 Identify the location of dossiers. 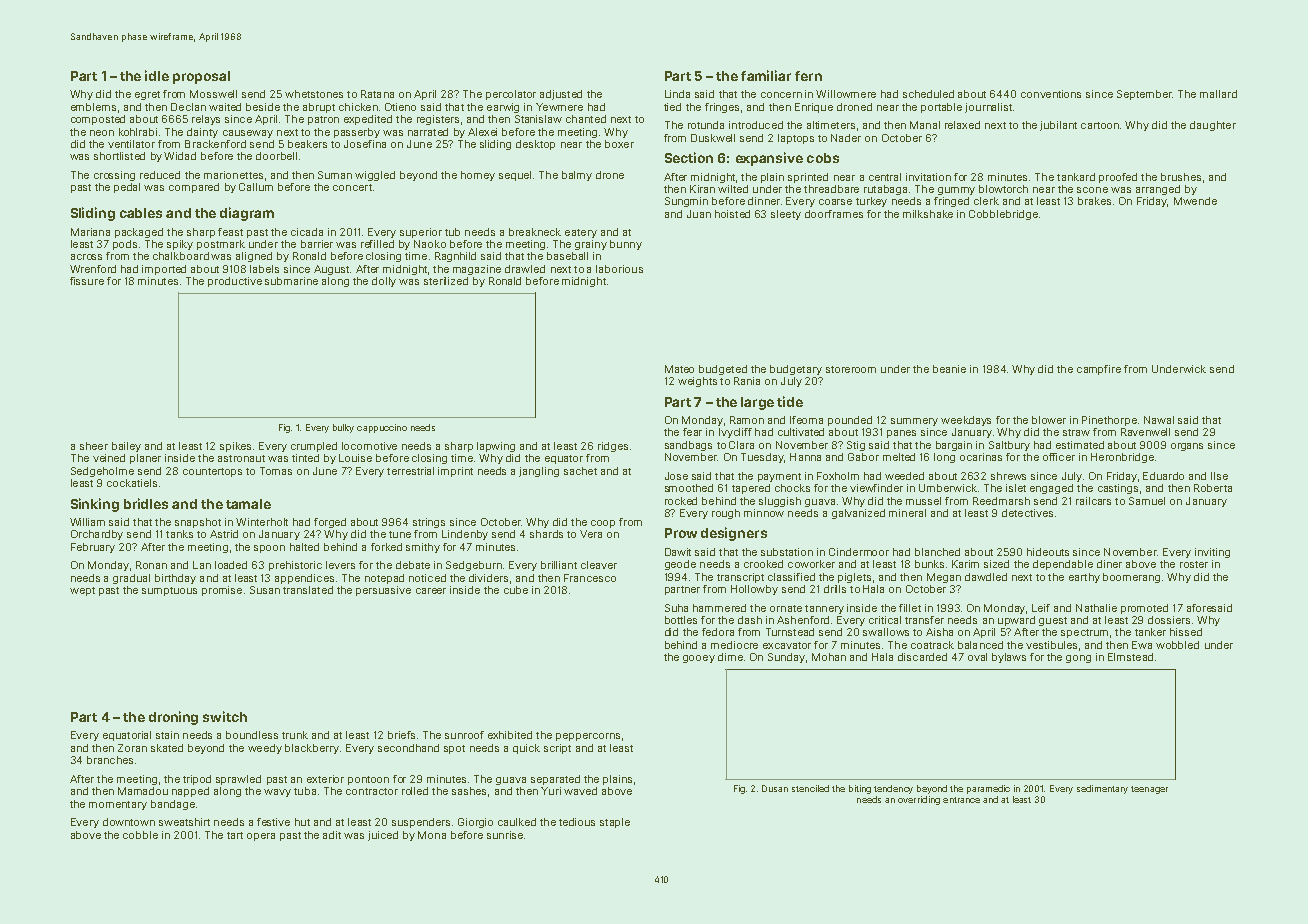
(1169, 620).
